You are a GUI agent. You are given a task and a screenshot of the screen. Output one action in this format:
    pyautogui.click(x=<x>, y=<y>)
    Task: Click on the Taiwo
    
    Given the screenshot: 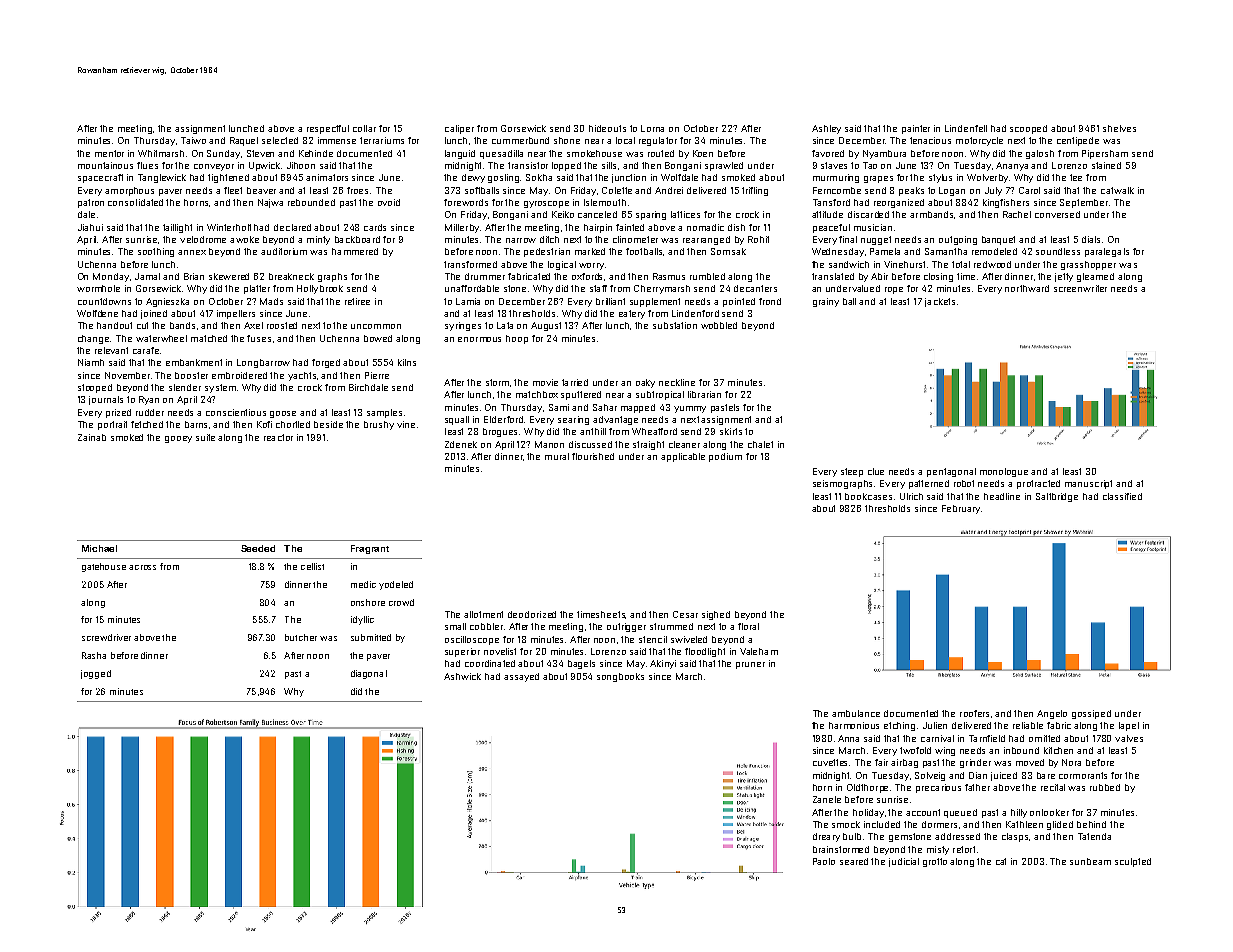 What is the action you would take?
    pyautogui.click(x=193, y=140)
